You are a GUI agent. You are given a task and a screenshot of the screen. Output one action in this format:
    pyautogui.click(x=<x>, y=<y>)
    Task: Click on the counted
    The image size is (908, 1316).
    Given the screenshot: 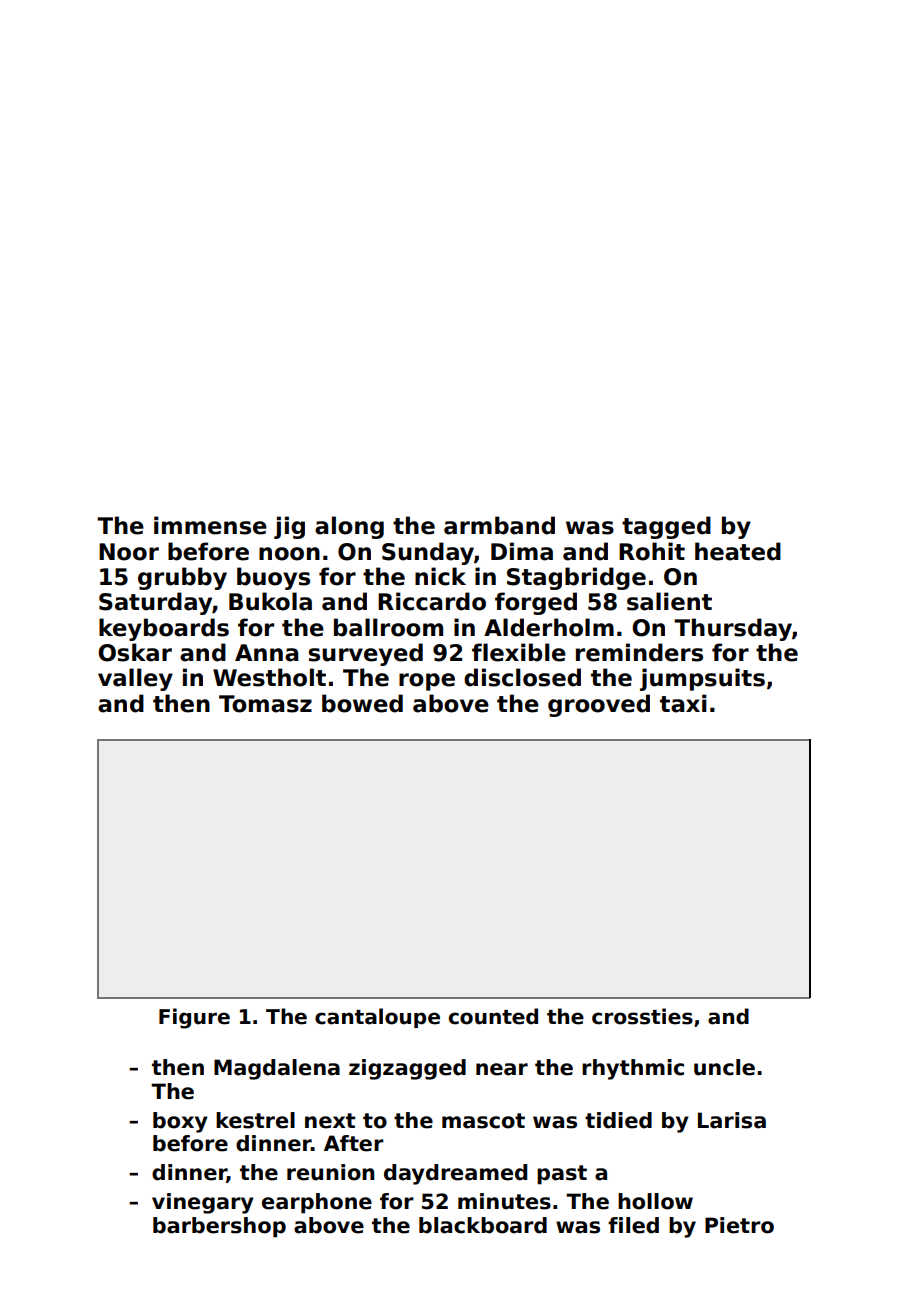 What is the action you would take?
    pyautogui.click(x=493, y=1016)
